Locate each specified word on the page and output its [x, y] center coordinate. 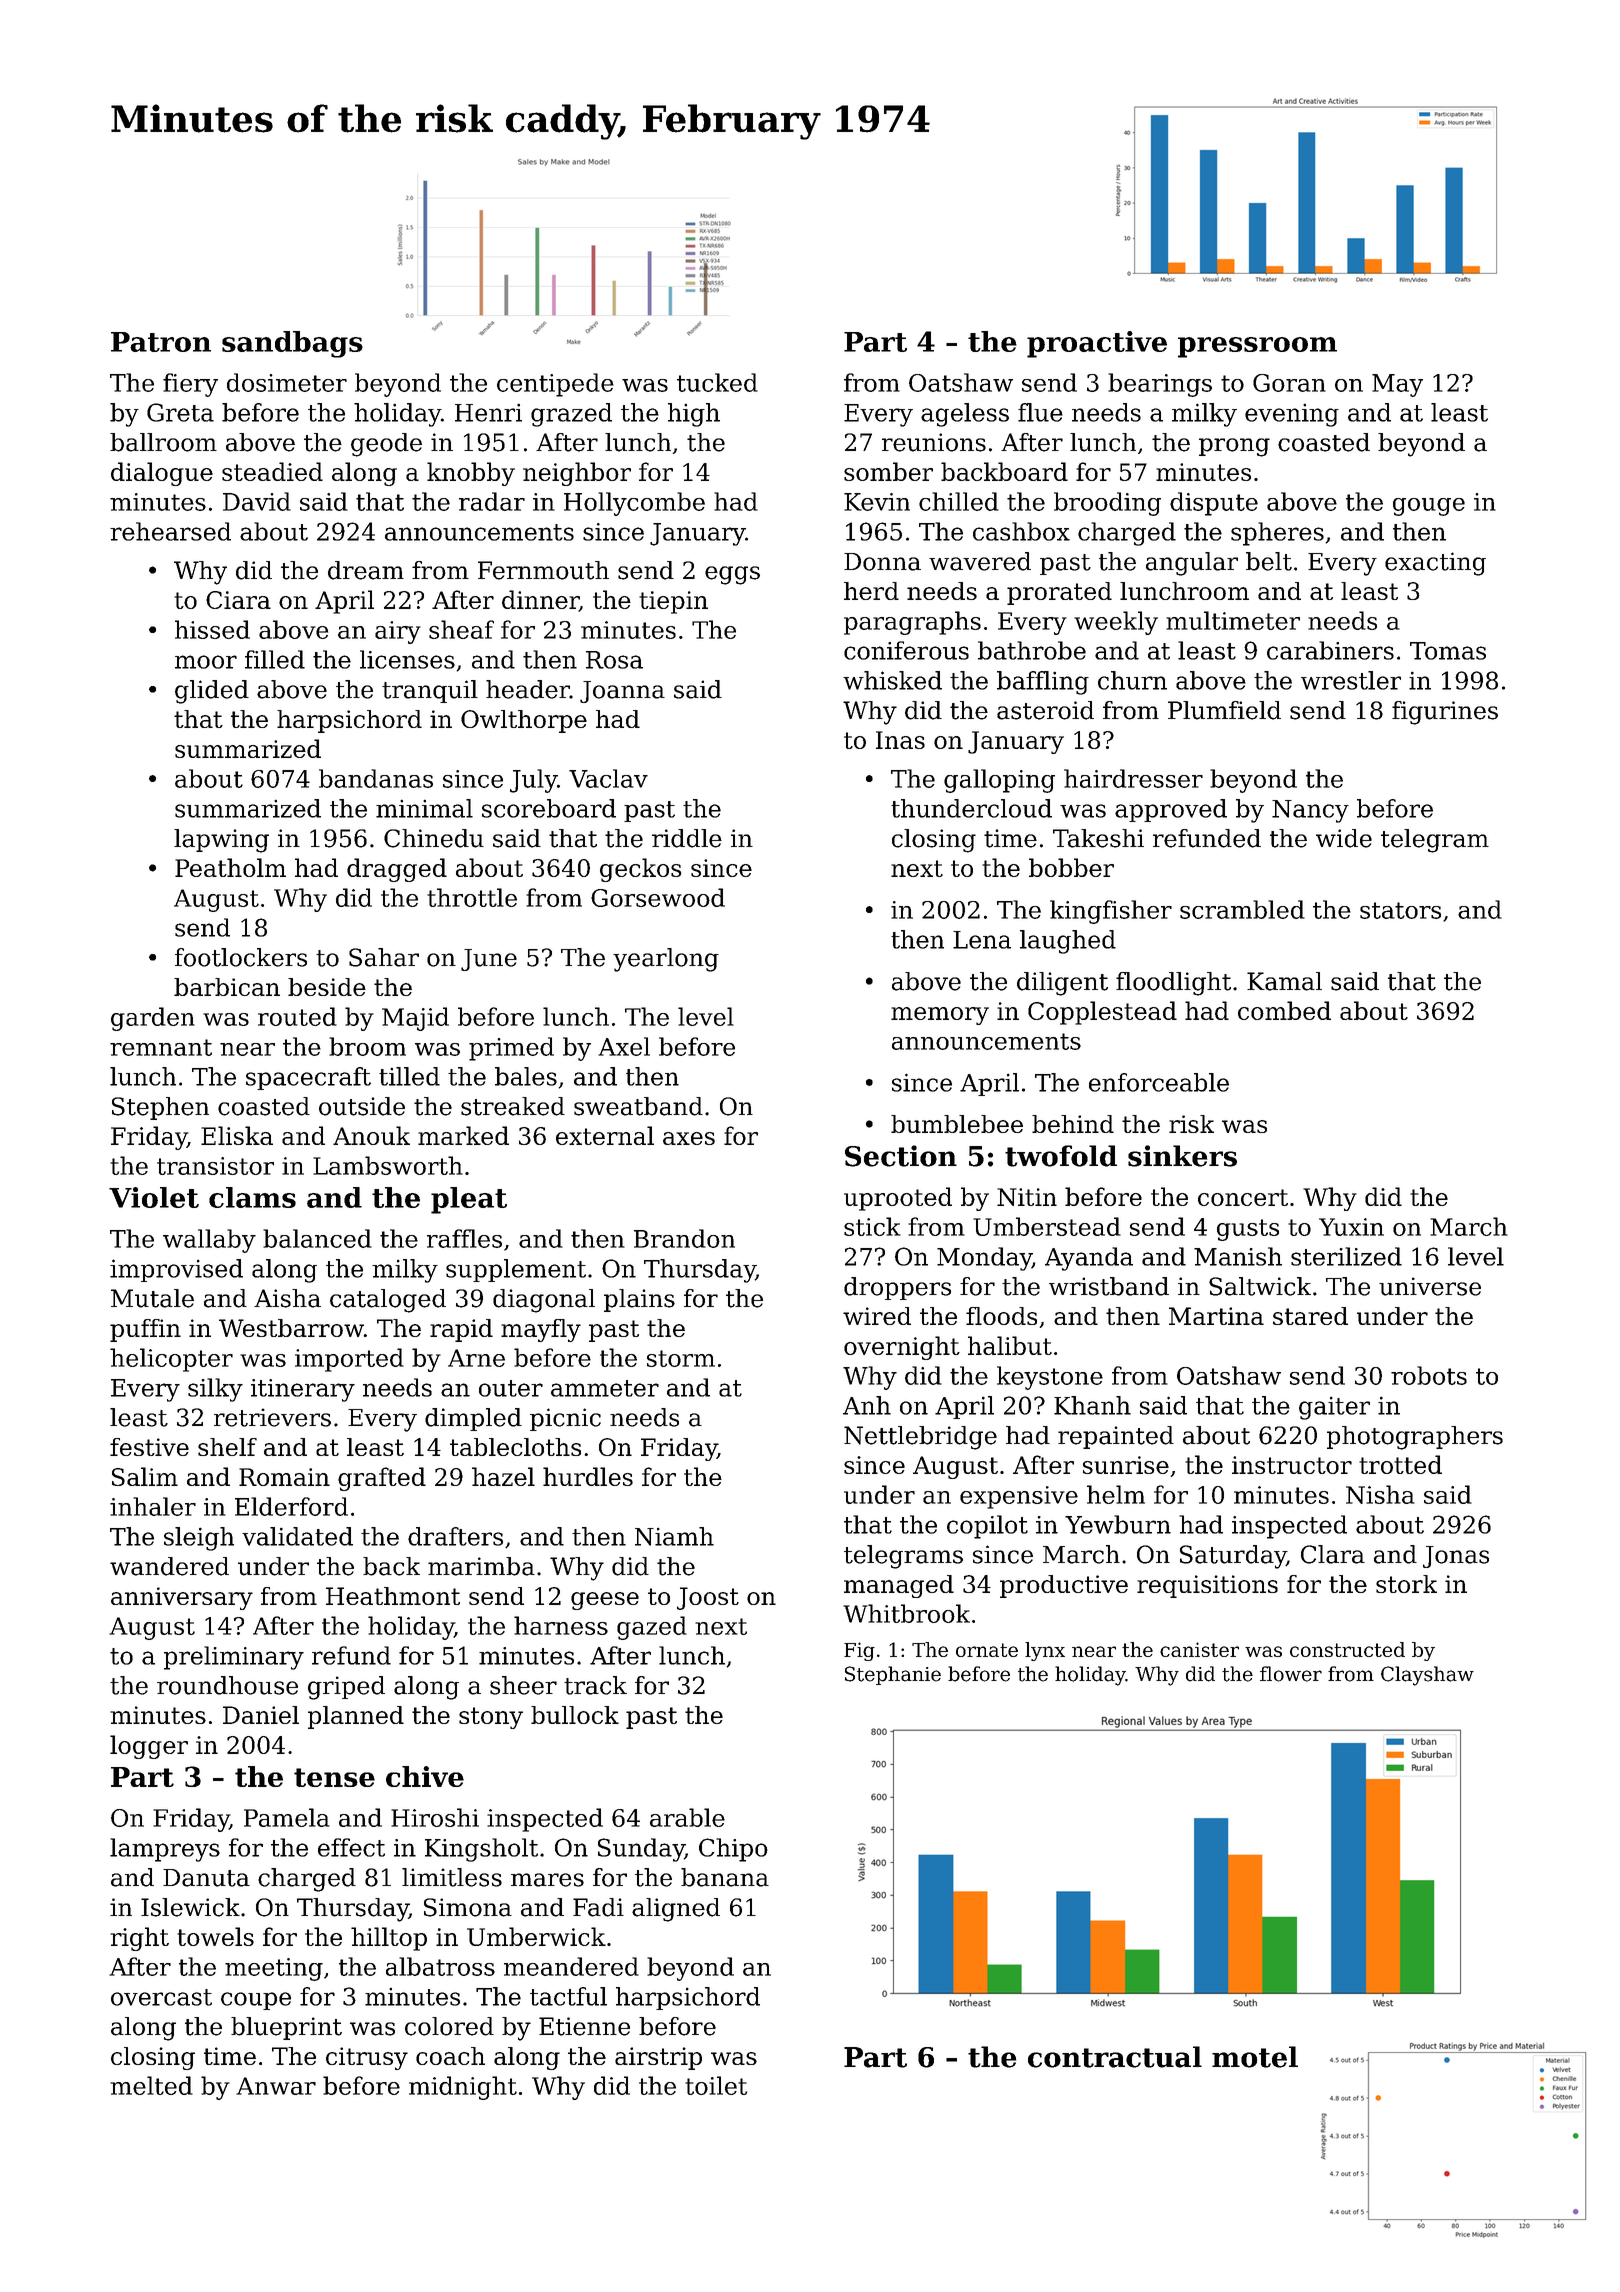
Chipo [733, 1850]
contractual [1115, 2057]
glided [212, 692]
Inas [900, 740]
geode [386, 445]
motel [1255, 2057]
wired [877, 1316]
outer [511, 1388]
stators [1400, 910]
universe [1430, 1286]
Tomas [1448, 651]
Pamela [287, 1817]
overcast [161, 1997]
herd [871, 591]
